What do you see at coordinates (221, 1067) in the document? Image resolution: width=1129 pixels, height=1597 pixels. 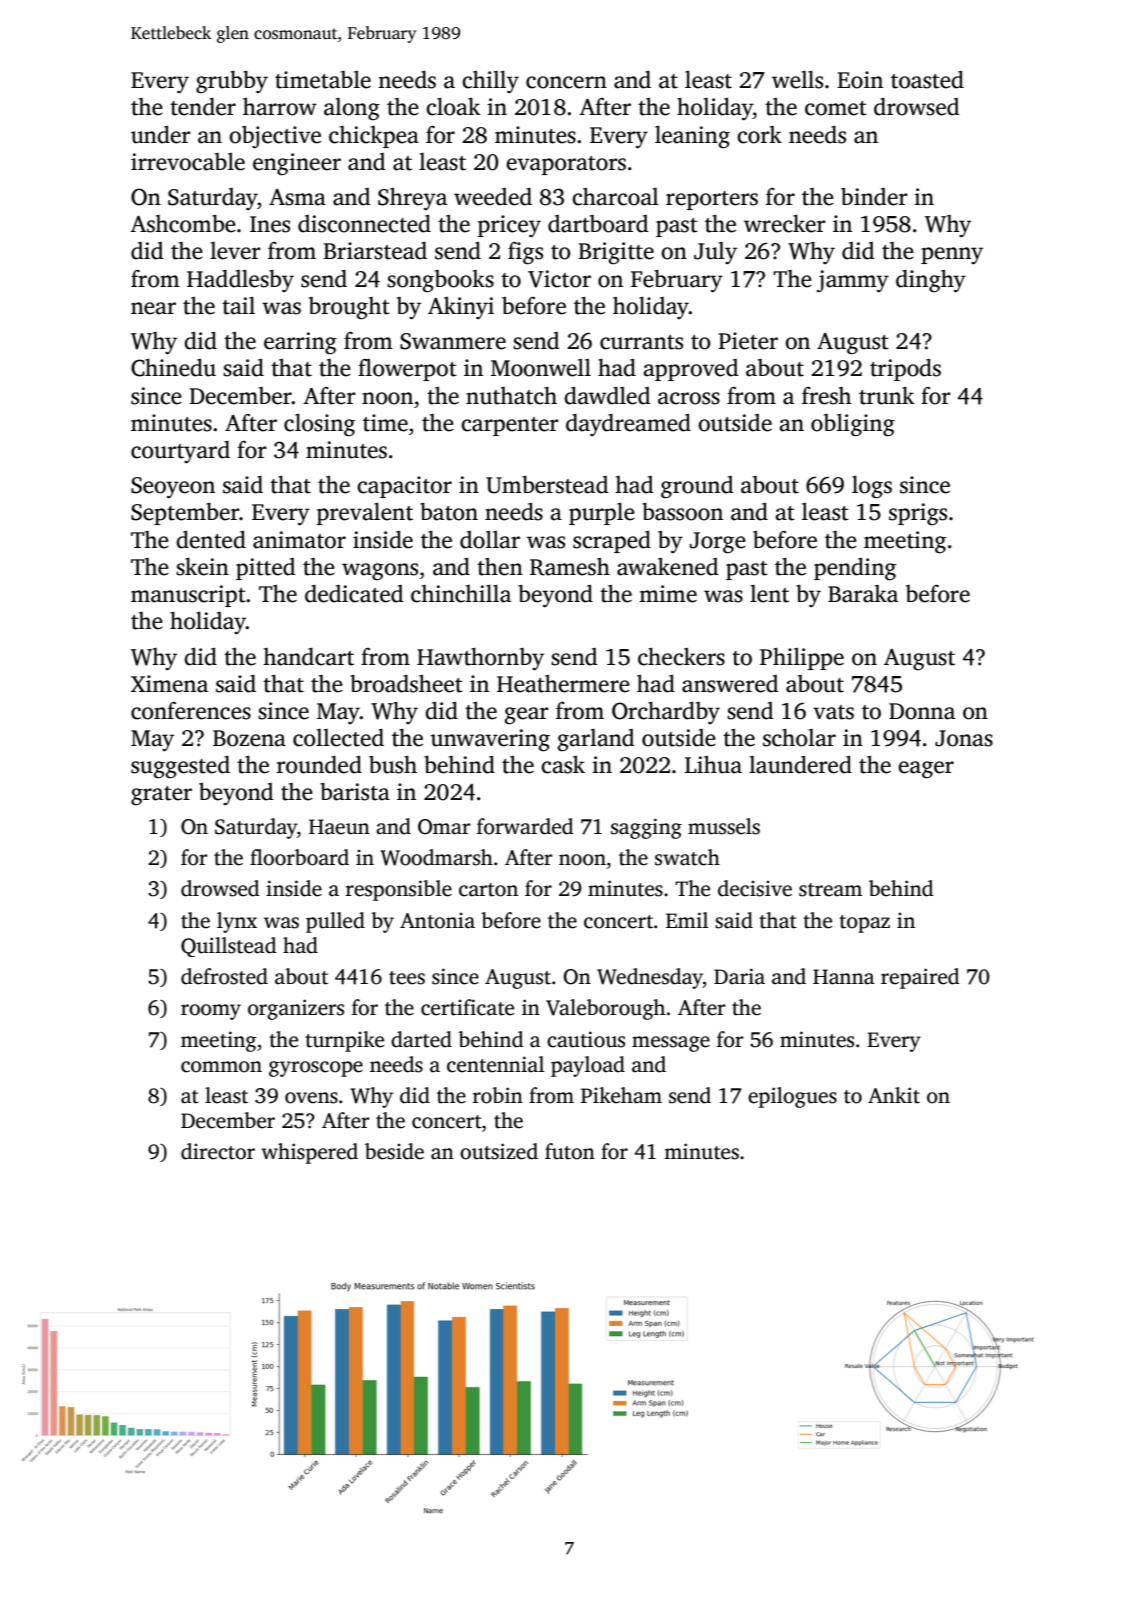 I see `common` at bounding box center [221, 1067].
